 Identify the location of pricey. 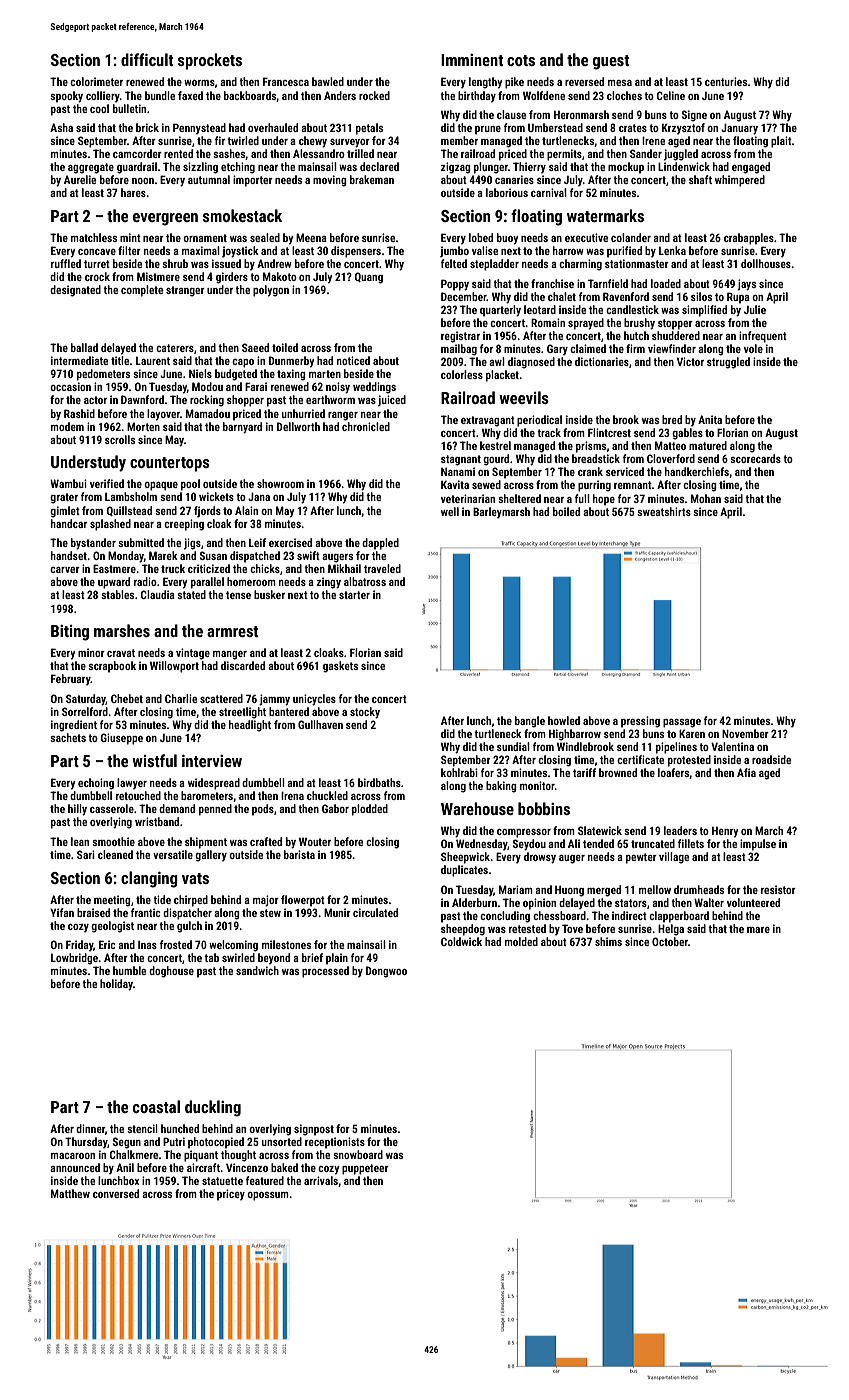
(231, 1195).
